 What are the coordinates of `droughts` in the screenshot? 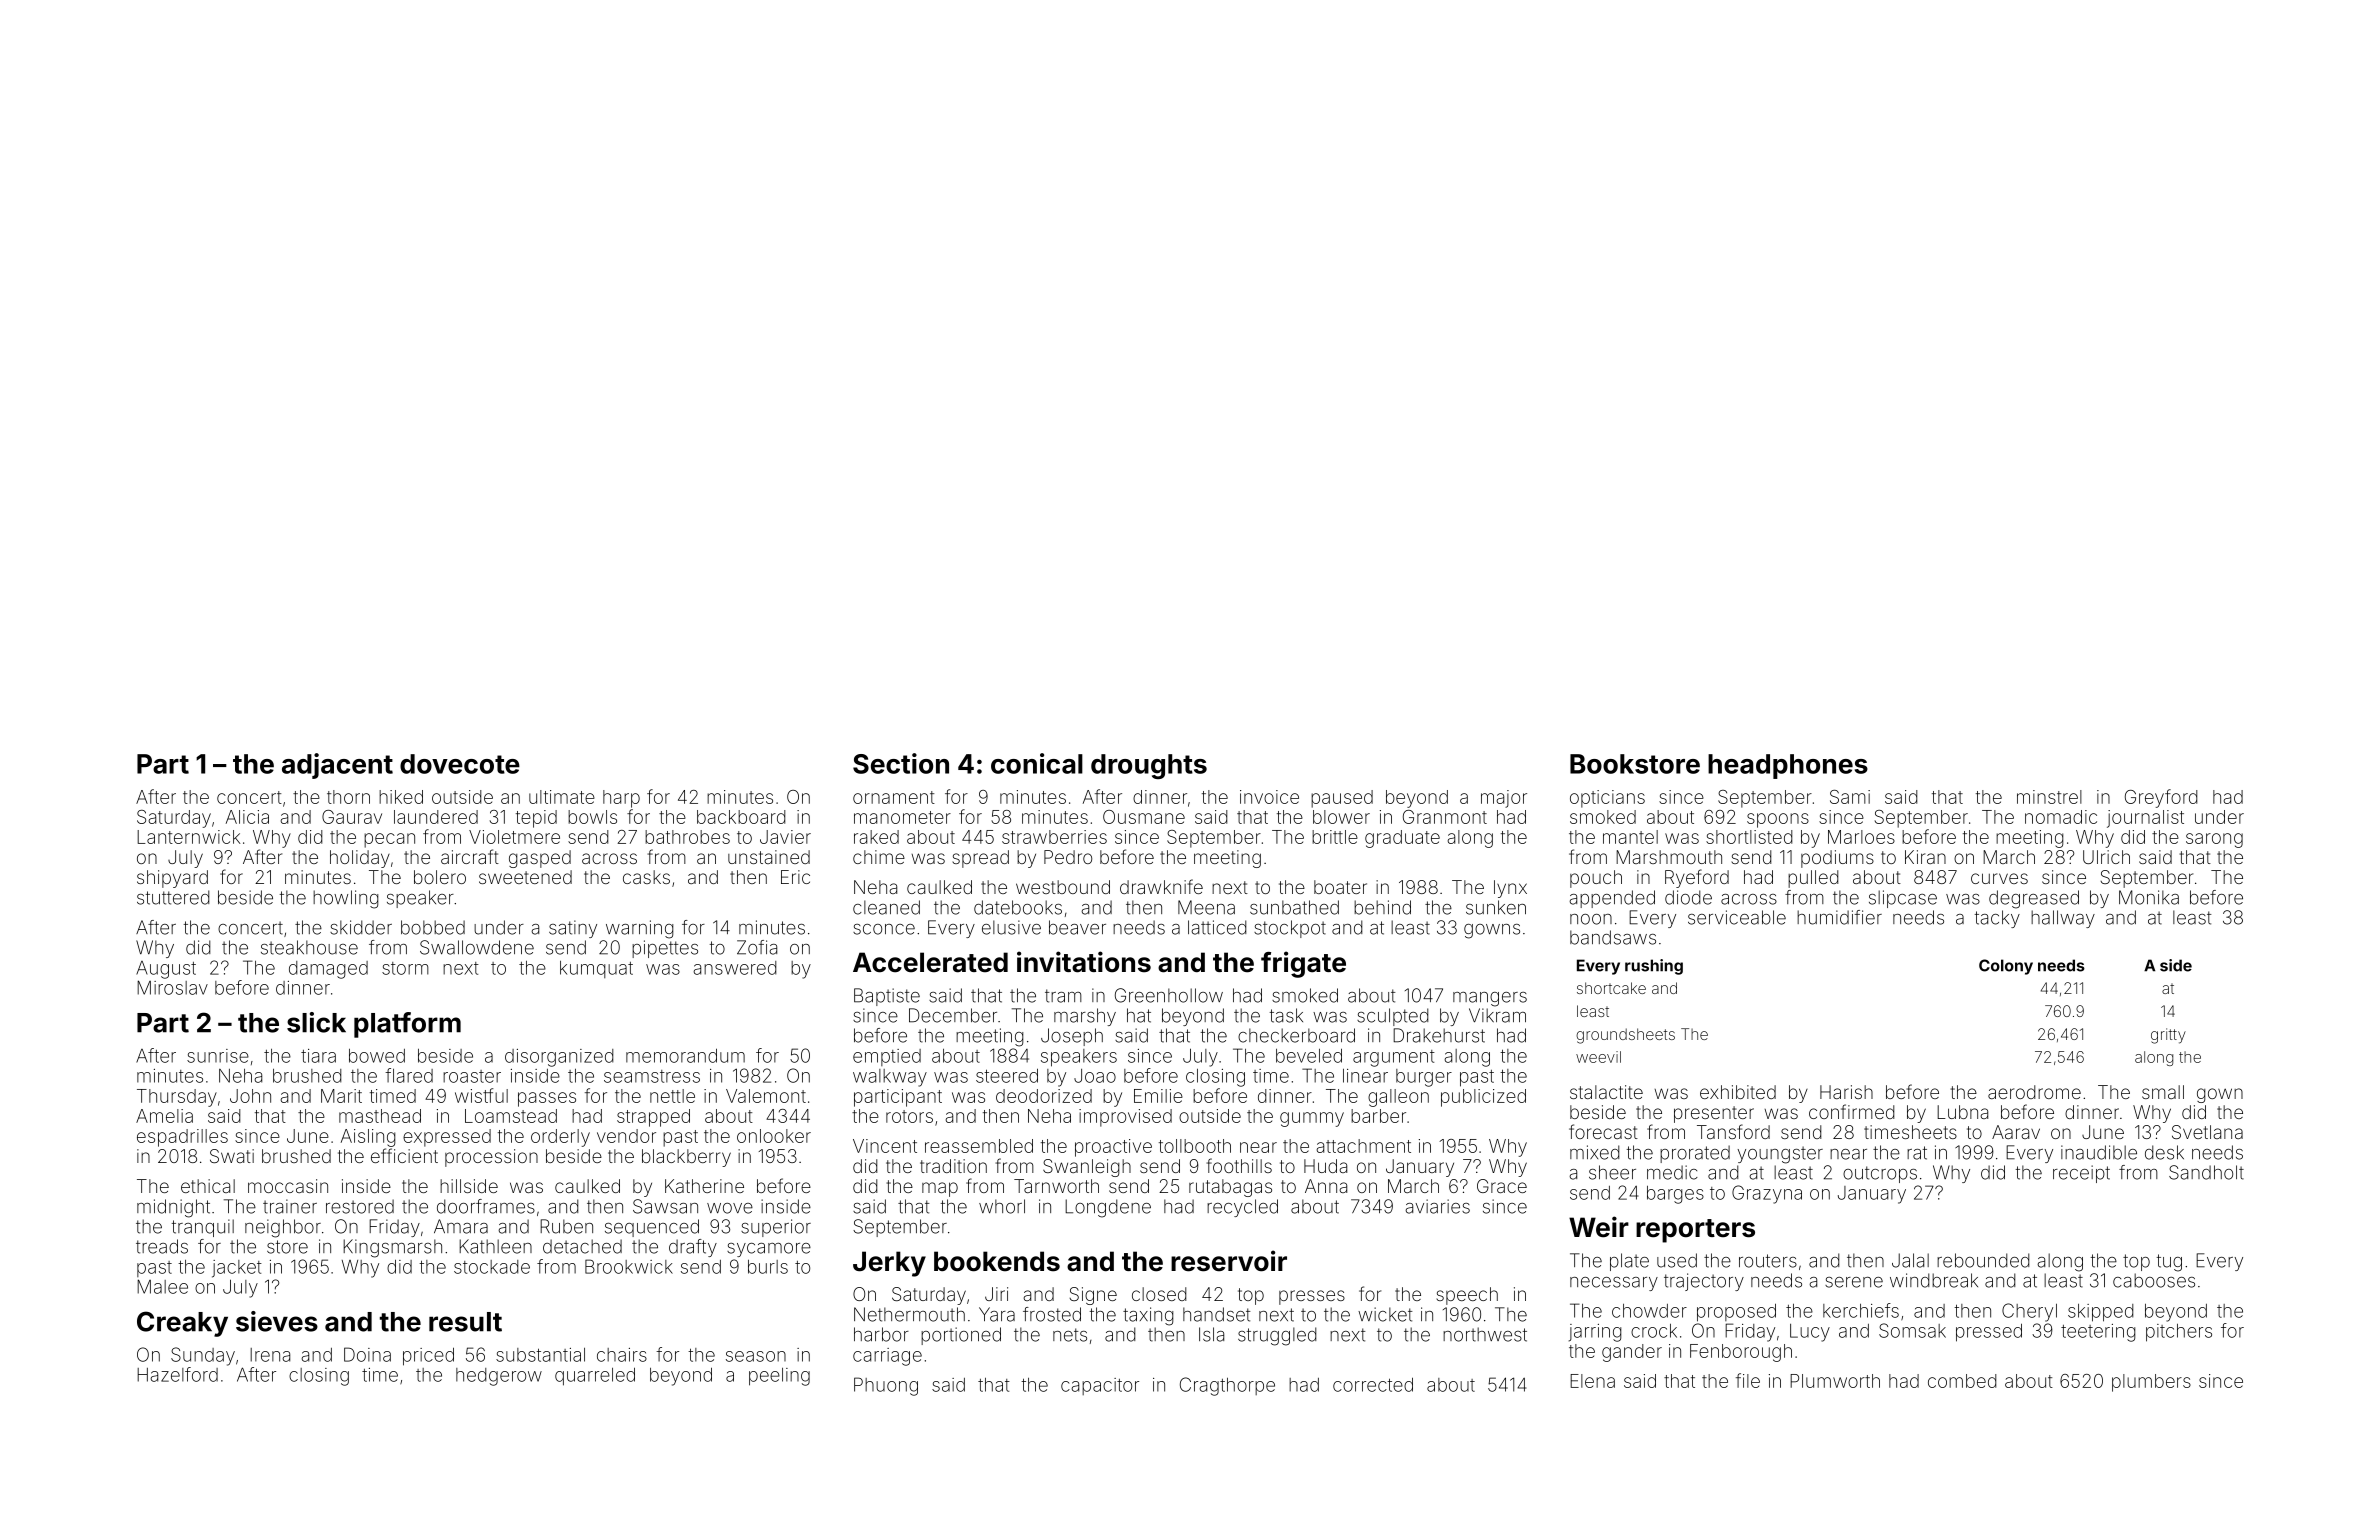 It's located at (1149, 766).
